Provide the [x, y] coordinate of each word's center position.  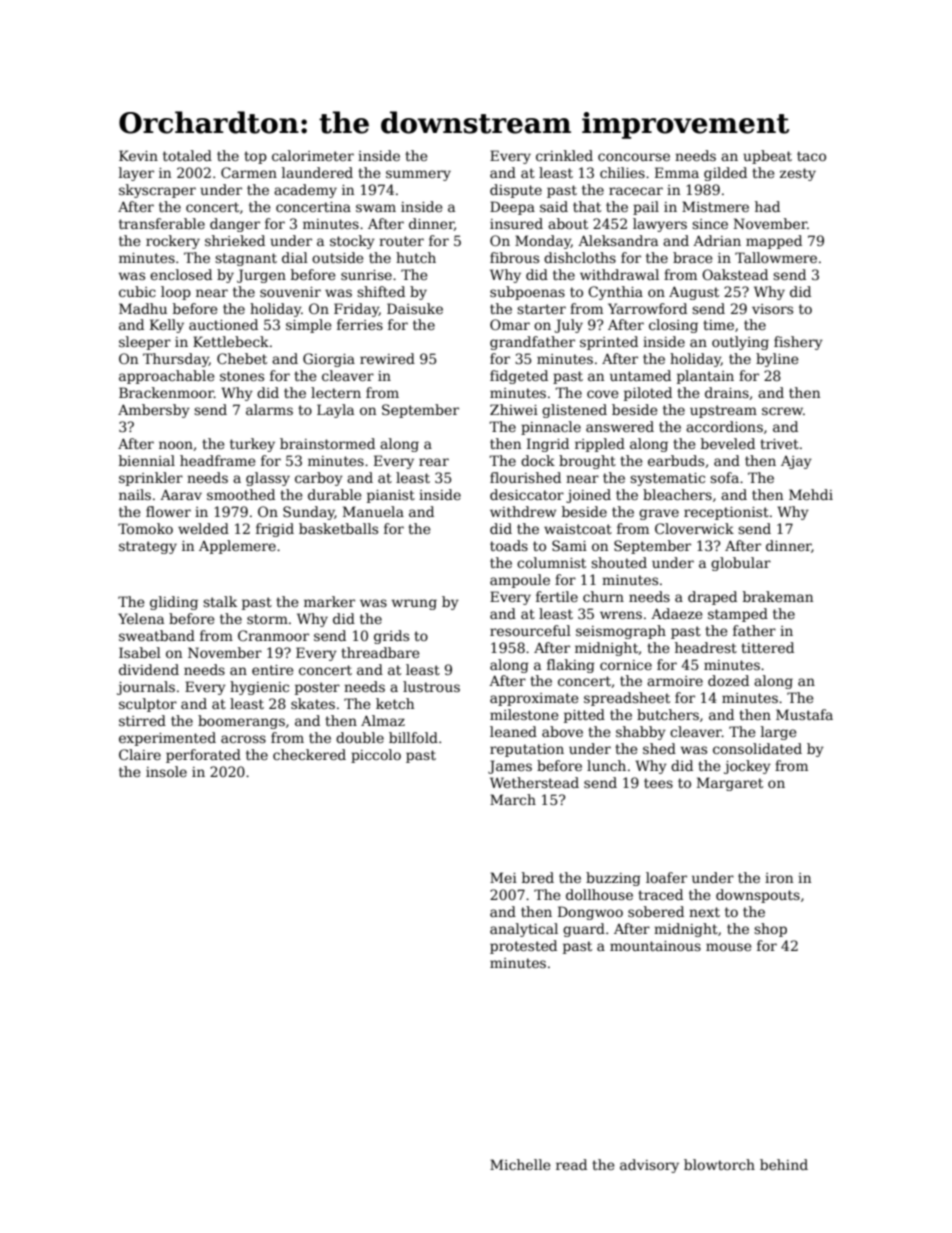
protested [523, 947]
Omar [510, 324]
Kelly [167, 326]
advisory [649, 1166]
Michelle [520, 1164]
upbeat [767, 157]
